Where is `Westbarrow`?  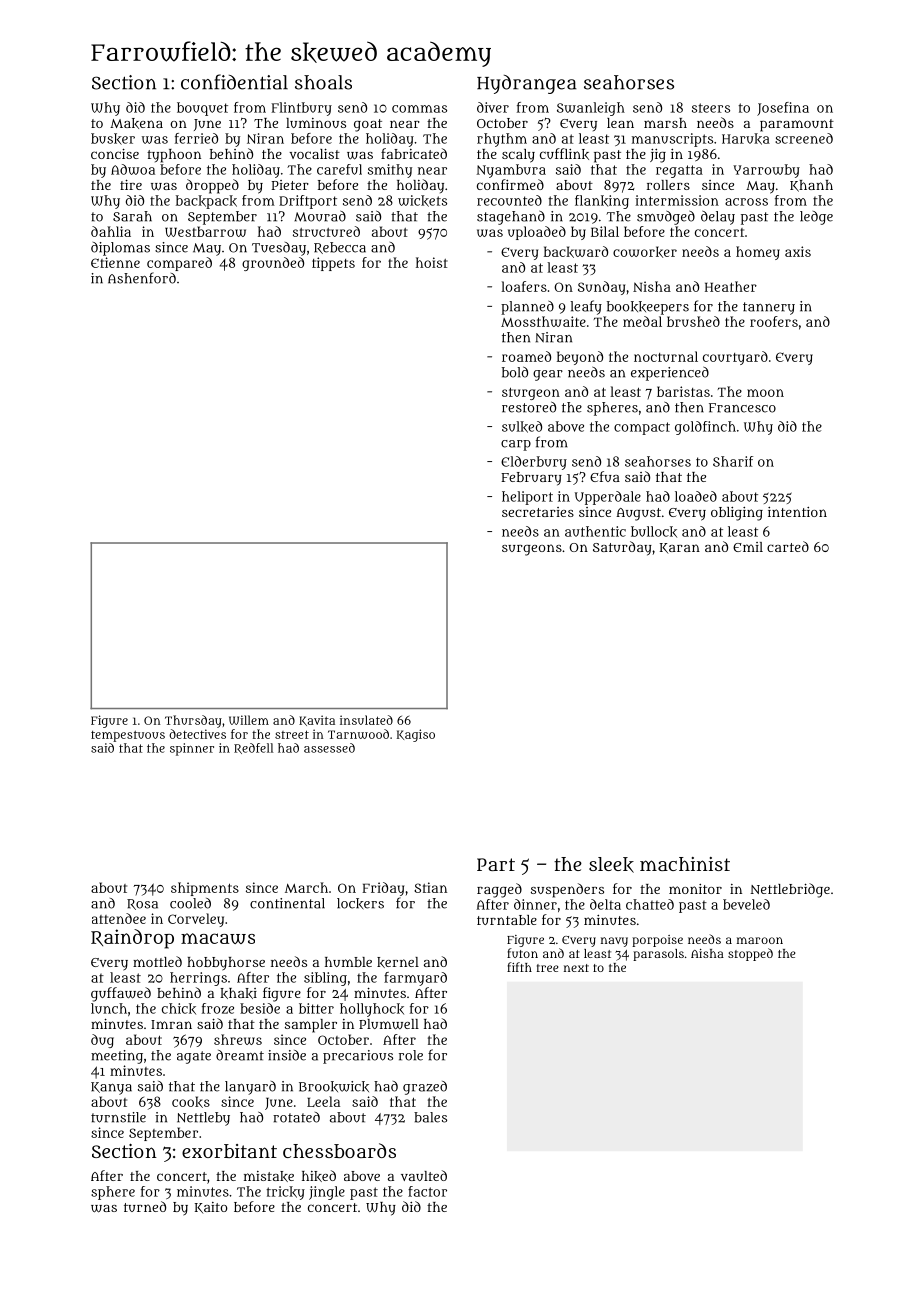 Westbarrow is located at coordinates (205, 231).
